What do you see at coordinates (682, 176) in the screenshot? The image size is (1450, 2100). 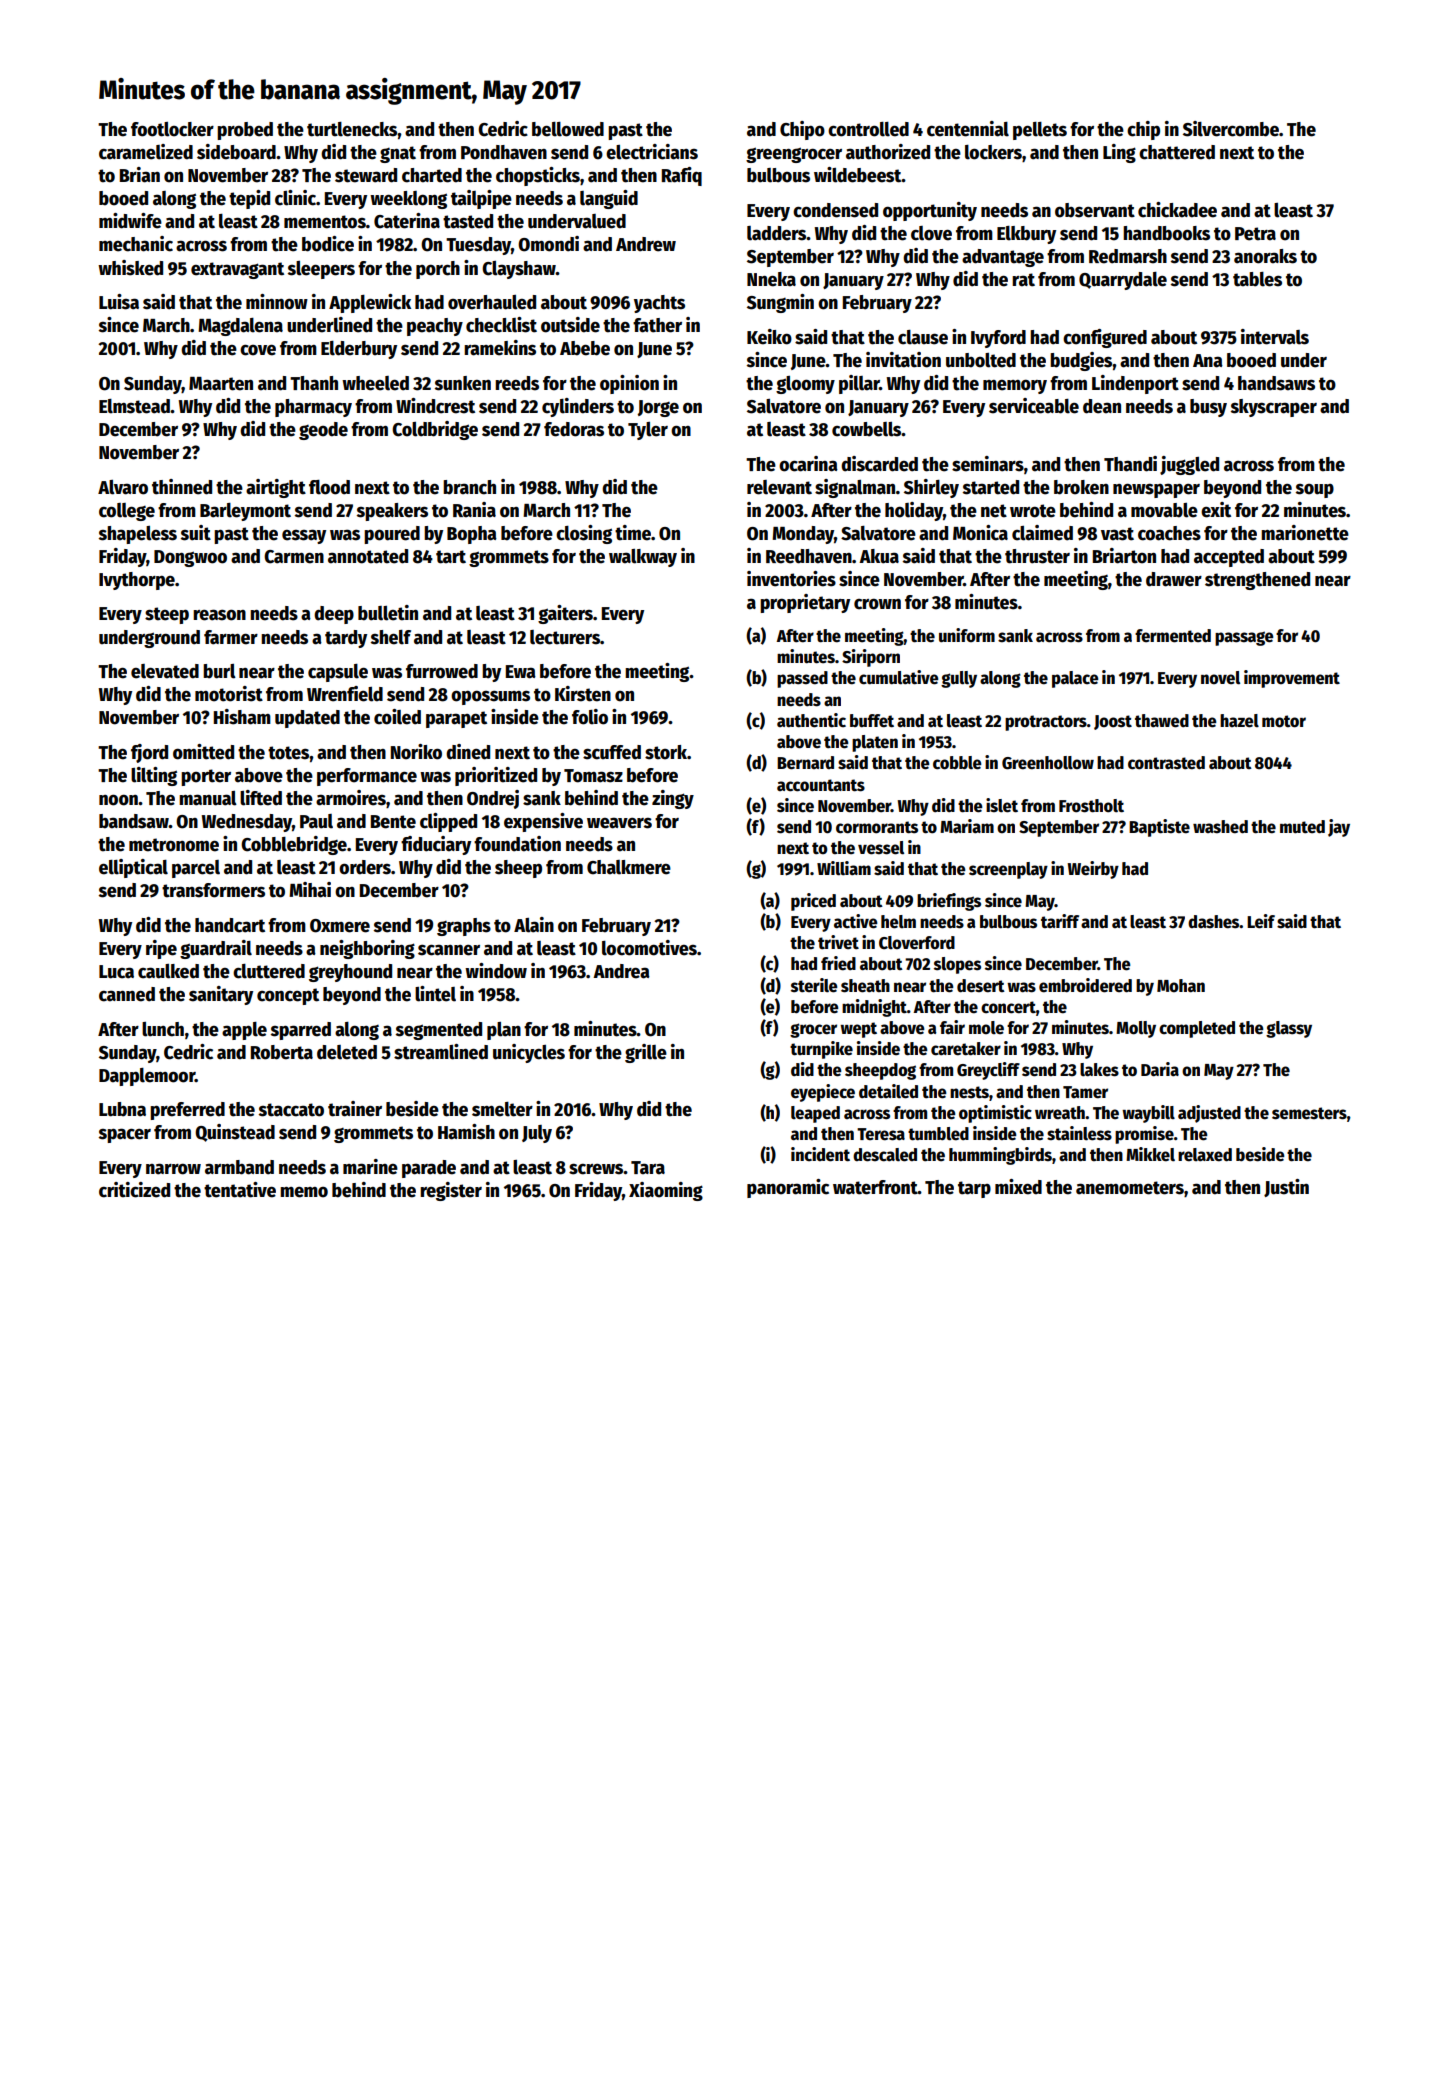 I see `Rafiq` at bounding box center [682, 176].
